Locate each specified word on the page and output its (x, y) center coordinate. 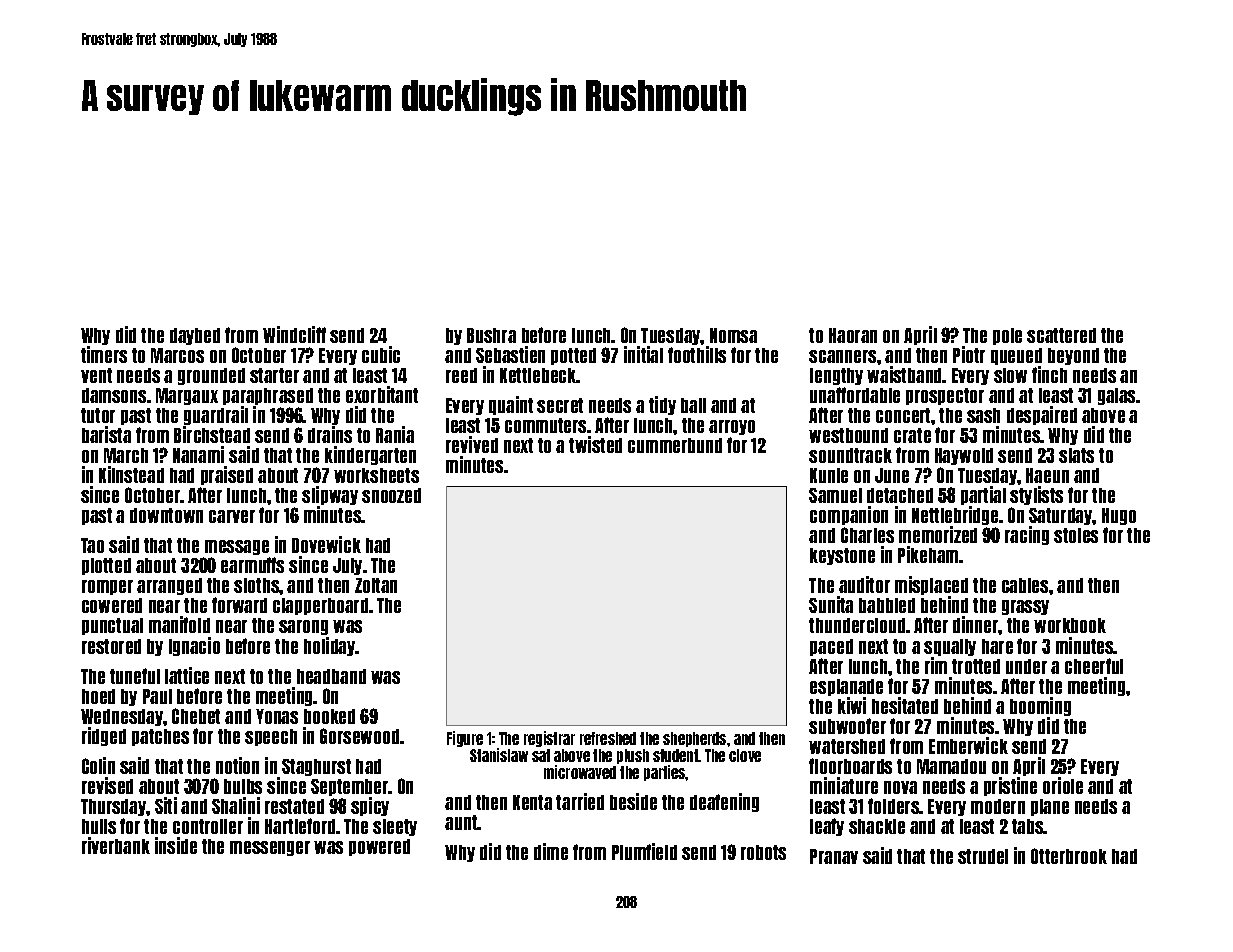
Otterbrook (1069, 856)
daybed (195, 336)
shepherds (694, 739)
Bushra (491, 335)
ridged (104, 736)
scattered (1061, 335)
